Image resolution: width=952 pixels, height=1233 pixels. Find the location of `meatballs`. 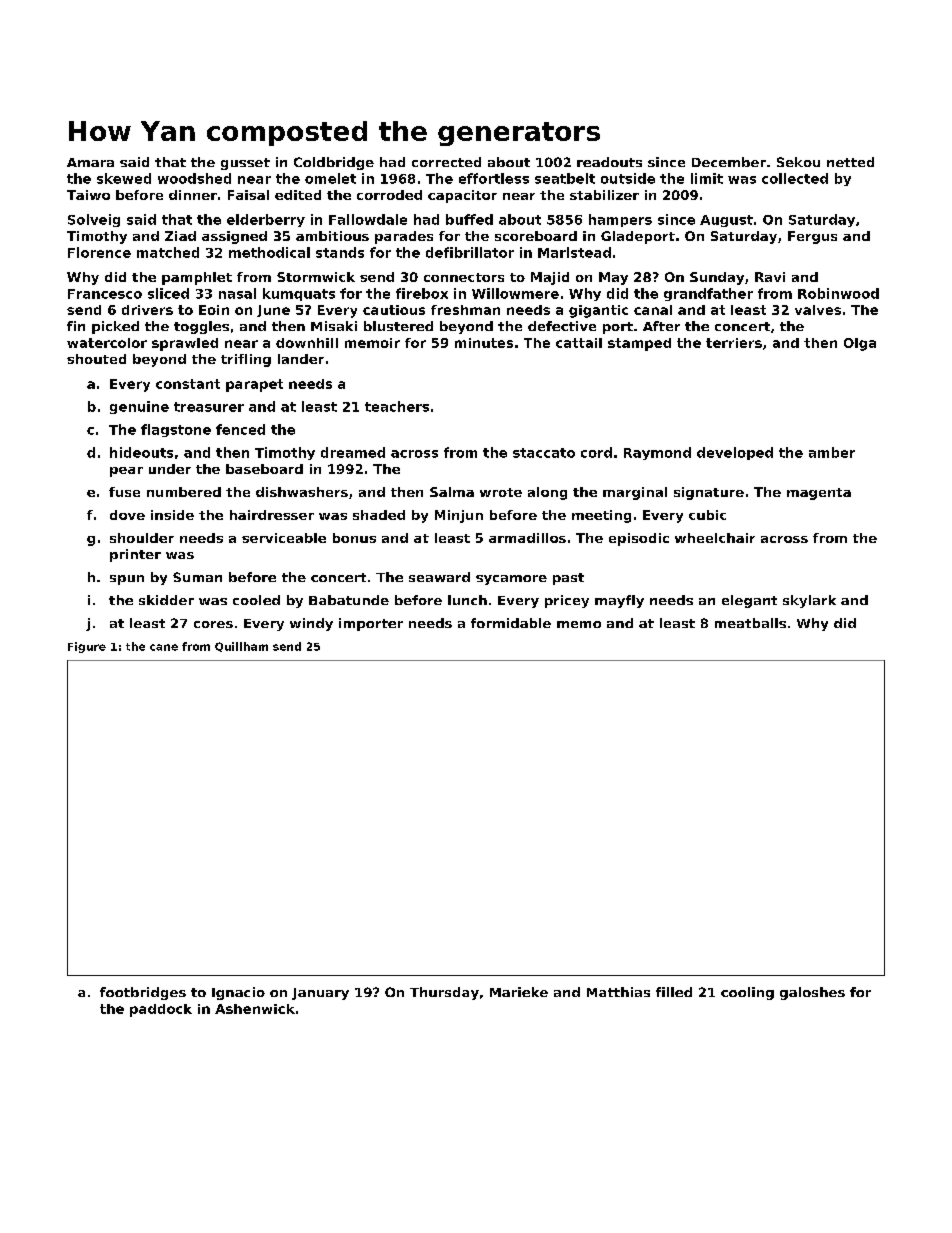

meatballs is located at coordinates (750, 623).
